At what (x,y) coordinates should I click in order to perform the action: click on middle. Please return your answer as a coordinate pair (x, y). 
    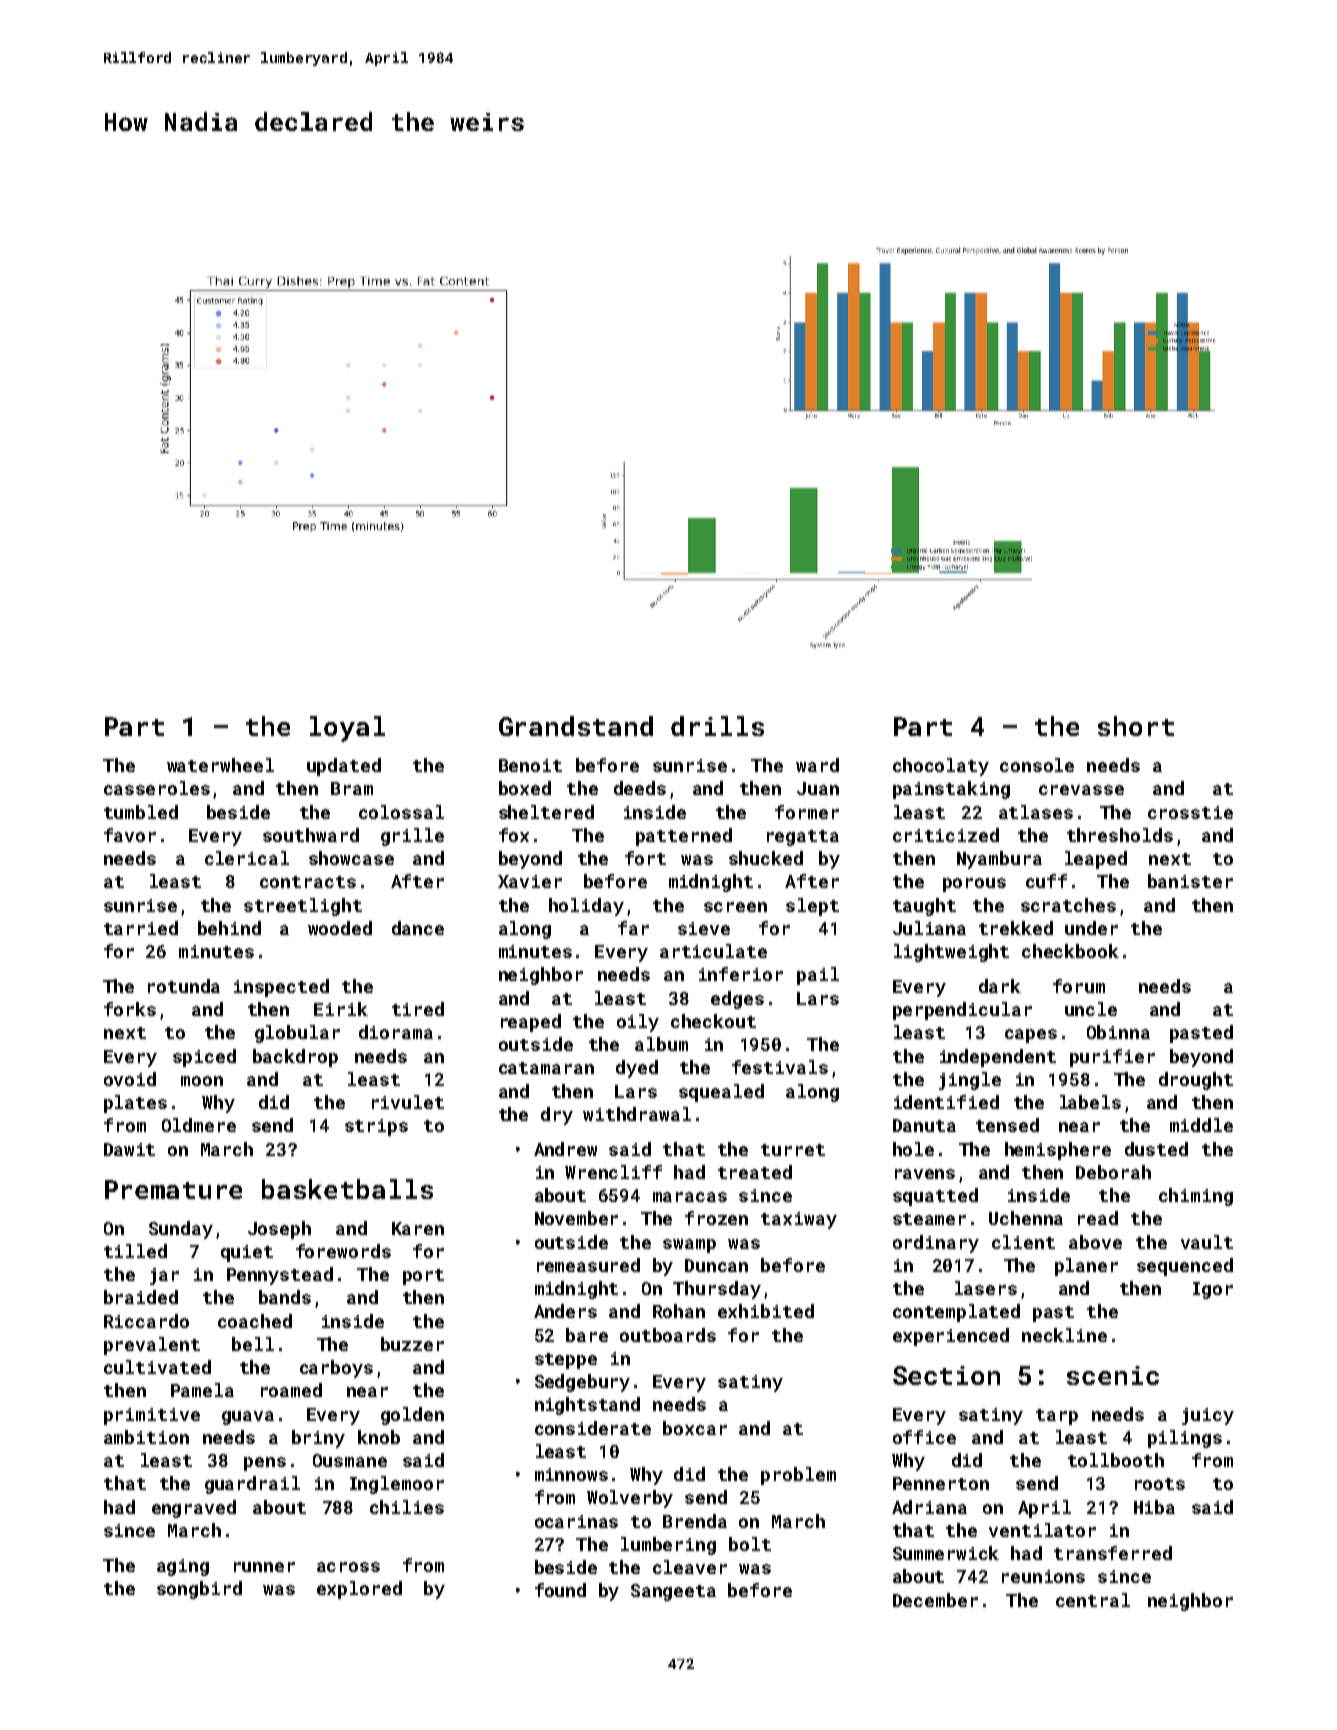
    Looking at the image, I should click on (1201, 1125).
